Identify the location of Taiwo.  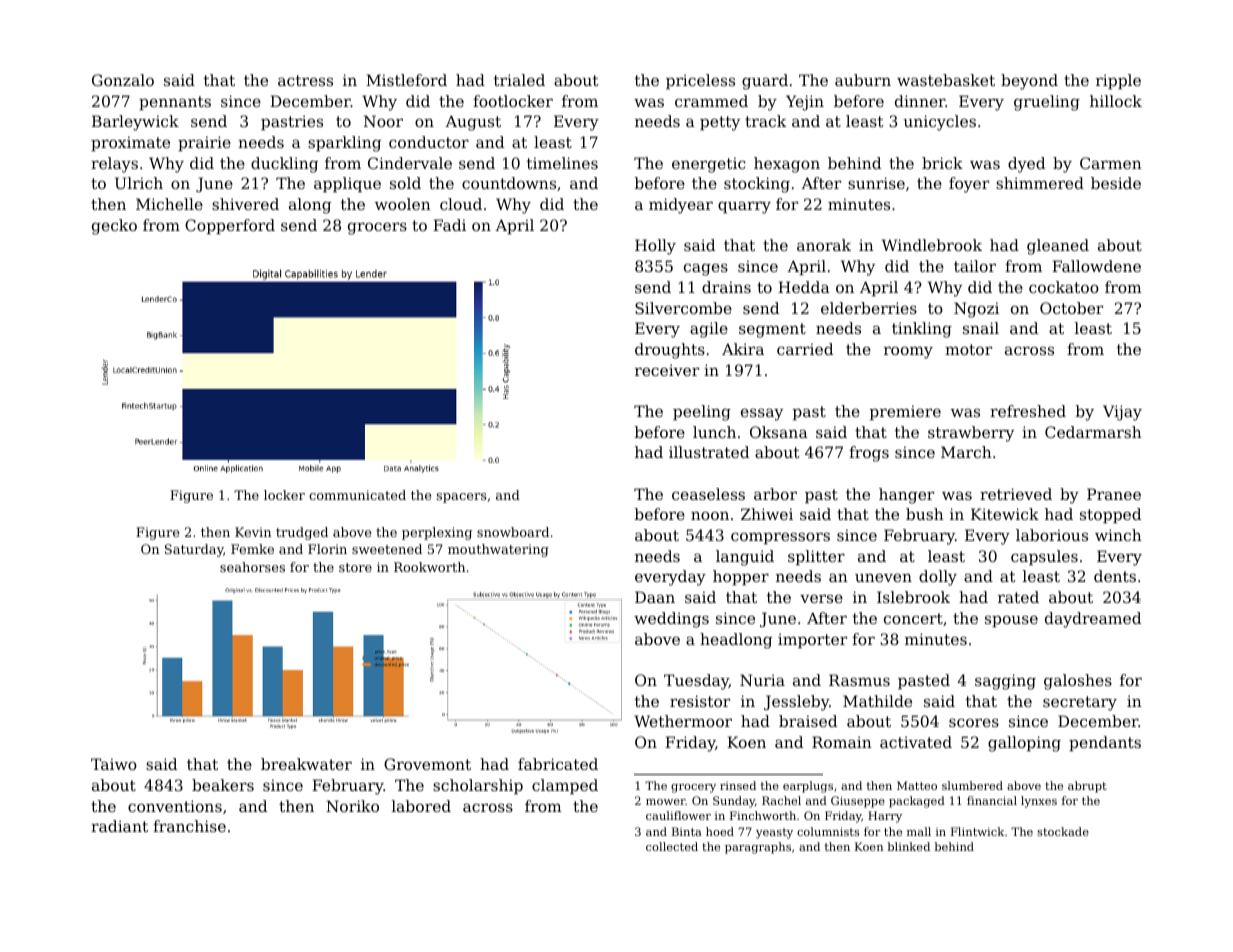
(114, 764).
